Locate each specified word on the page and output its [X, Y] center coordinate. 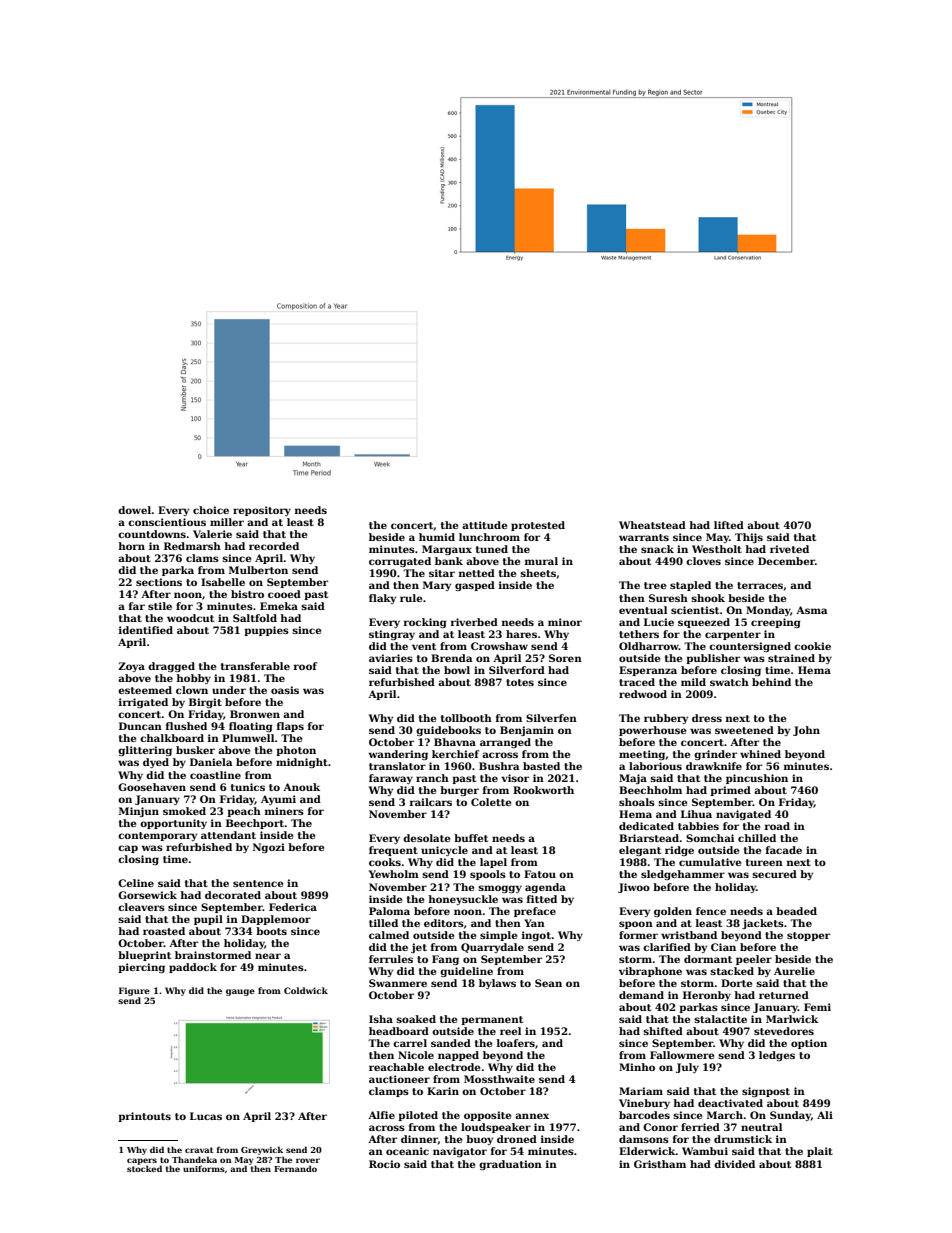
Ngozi [269, 848]
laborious [655, 766]
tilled [383, 923]
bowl [457, 670]
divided [734, 1164]
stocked [144, 1168]
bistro [247, 594]
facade [784, 850]
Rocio [384, 1164]
